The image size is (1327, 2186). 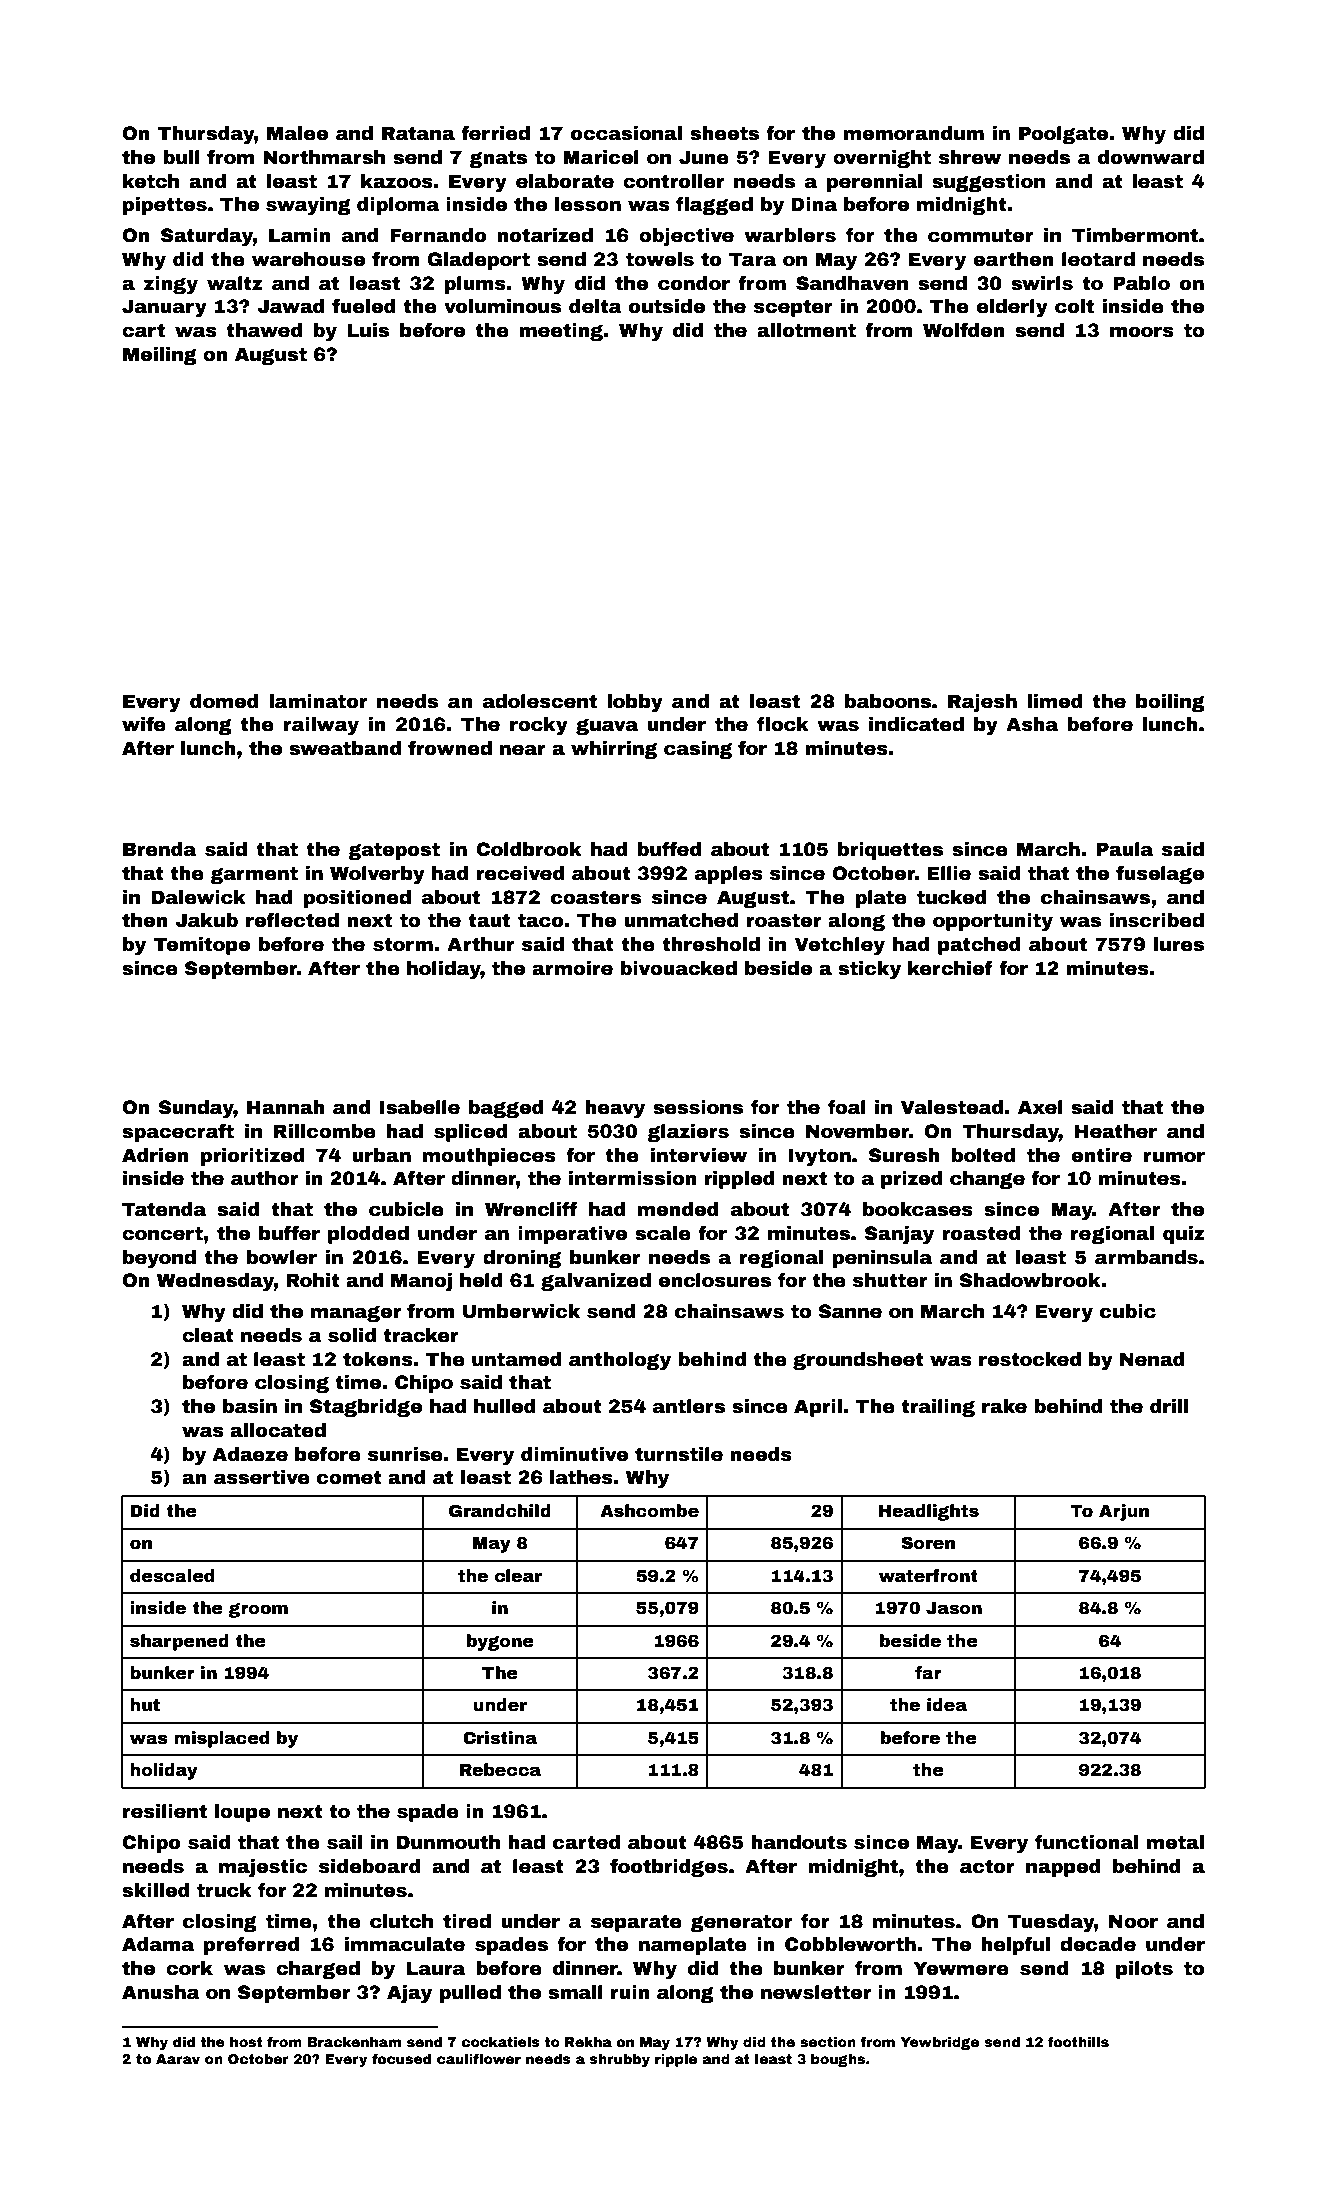 What do you see at coordinates (987, 1866) in the image?
I see `actor` at bounding box center [987, 1866].
